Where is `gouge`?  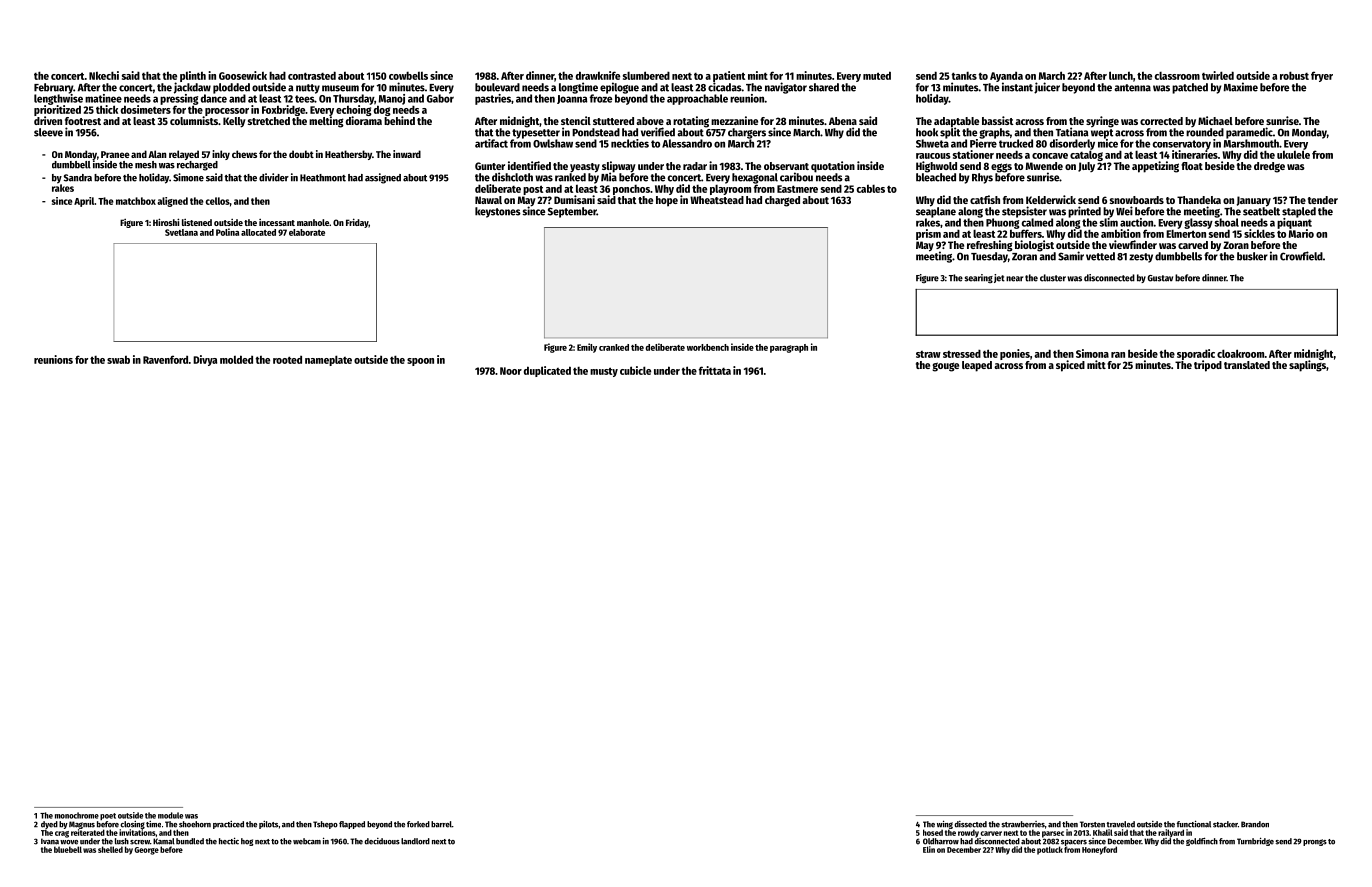 gouge is located at coordinates (945, 367).
